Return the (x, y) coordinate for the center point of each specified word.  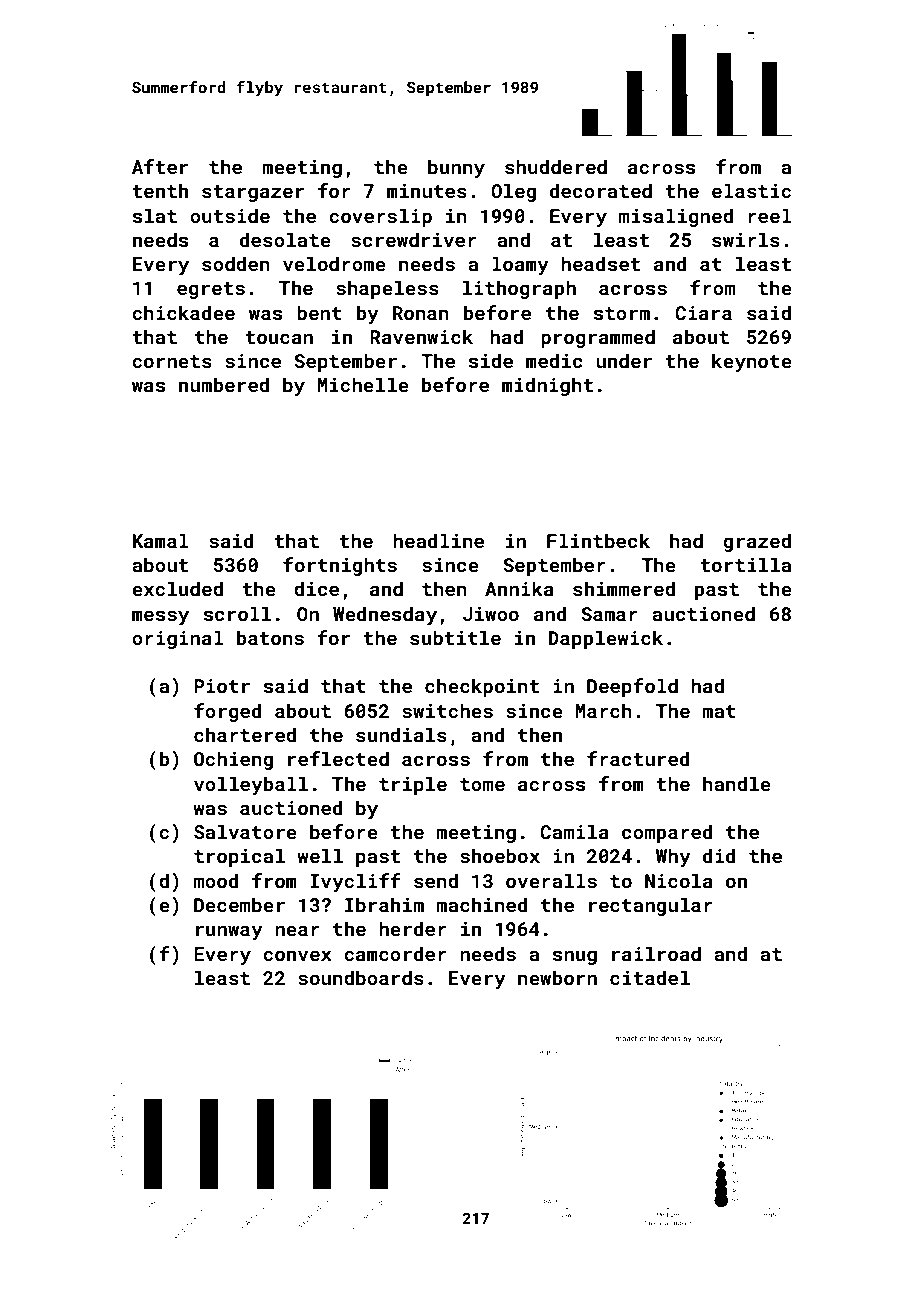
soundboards (361, 977)
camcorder (395, 953)
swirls (746, 239)
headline (438, 540)
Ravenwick (421, 336)
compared (667, 833)
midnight (547, 386)
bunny (456, 168)
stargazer (253, 193)
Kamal (161, 540)
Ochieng (233, 760)
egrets (211, 290)
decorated (601, 190)
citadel (650, 977)
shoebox (500, 855)
